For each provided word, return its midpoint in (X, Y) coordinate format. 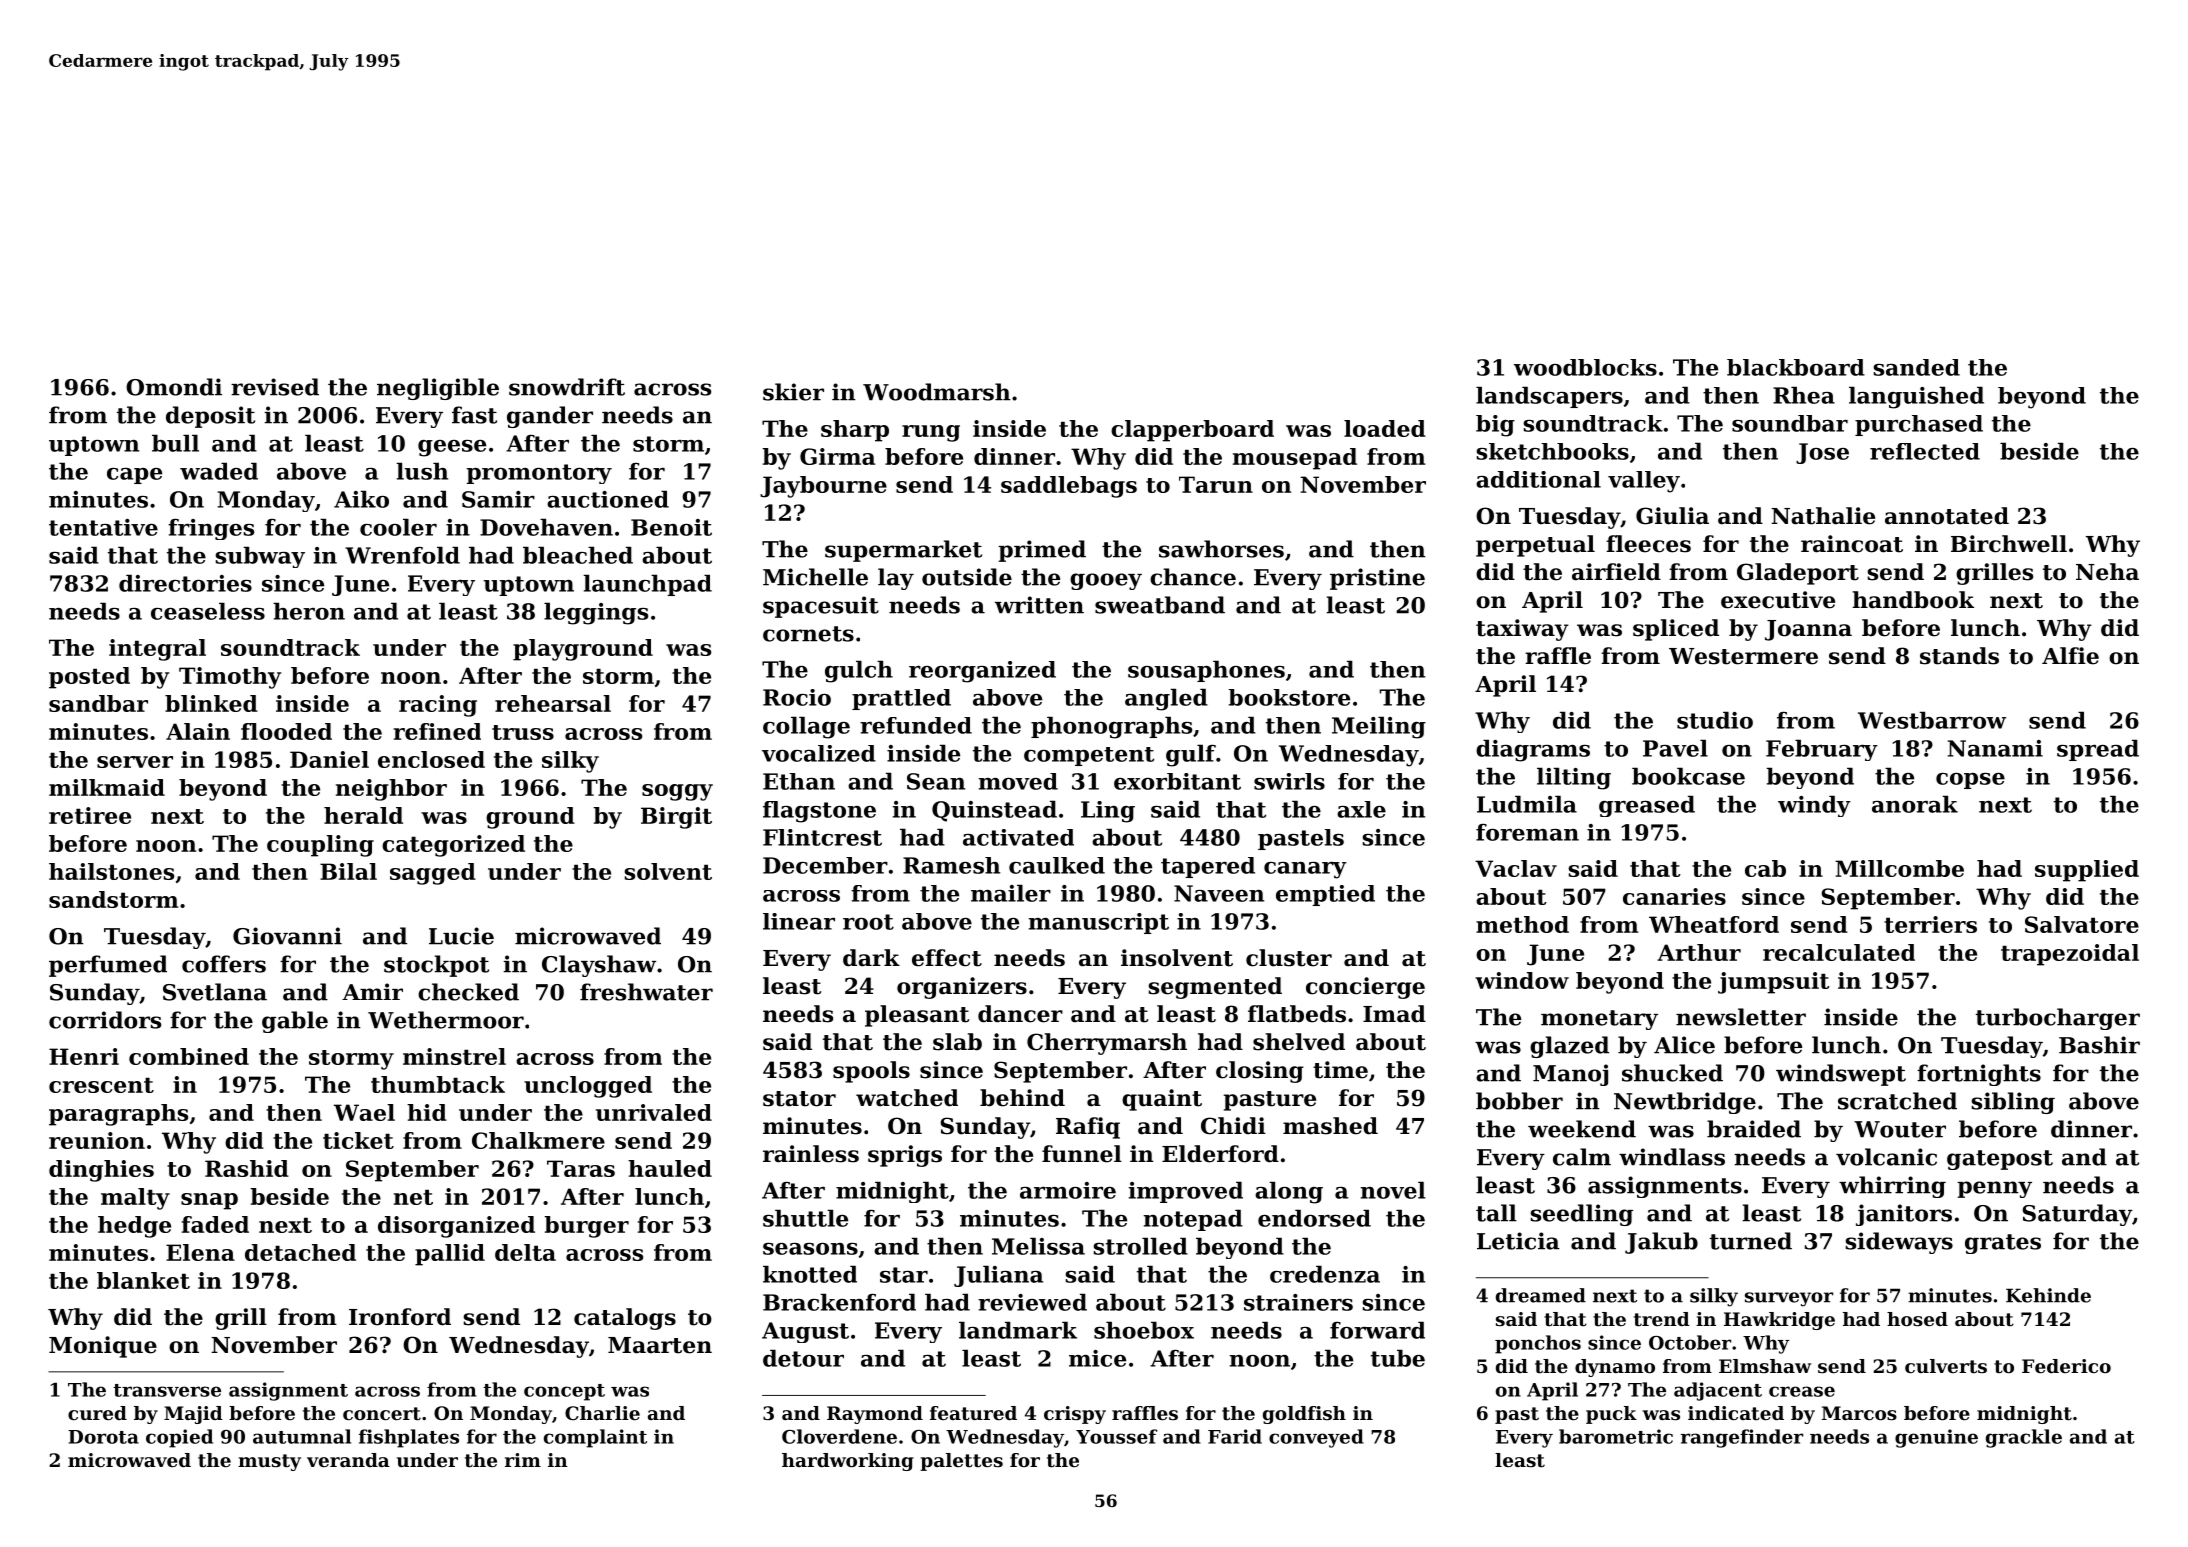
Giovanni (287, 936)
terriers (1930, 924)
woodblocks (1585, 367)
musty (269, 1462)
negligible (438, 389)
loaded (1385, 428)
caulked (1057, 865)
